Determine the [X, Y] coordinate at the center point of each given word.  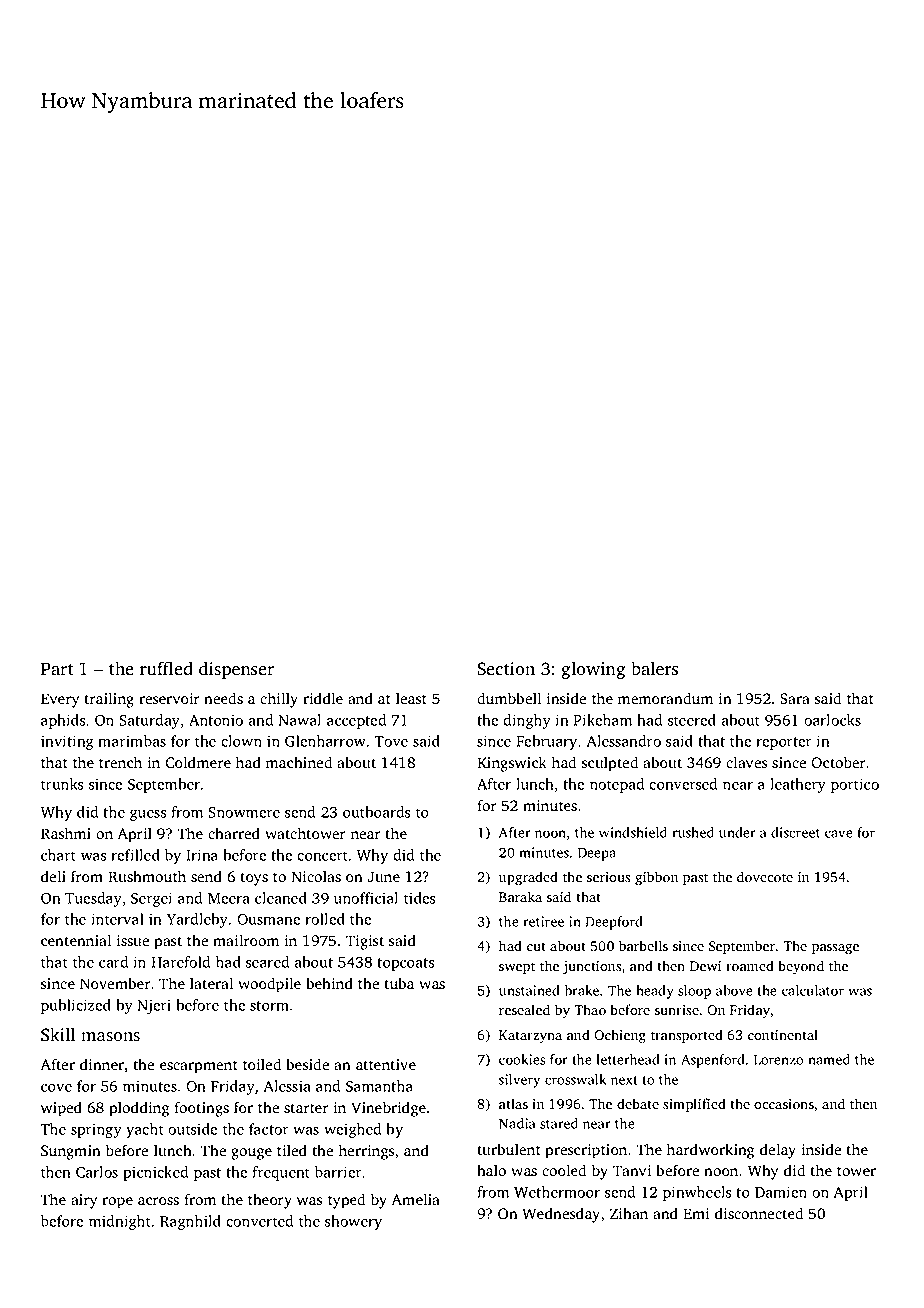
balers [654, 668]
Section [506, 669]
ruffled [166, 668]
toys [254, 879]
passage [835, 949]
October [838, 762]
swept [517, 968]
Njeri [154, 1006]
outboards [376, 812]
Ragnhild [190, 1222]
